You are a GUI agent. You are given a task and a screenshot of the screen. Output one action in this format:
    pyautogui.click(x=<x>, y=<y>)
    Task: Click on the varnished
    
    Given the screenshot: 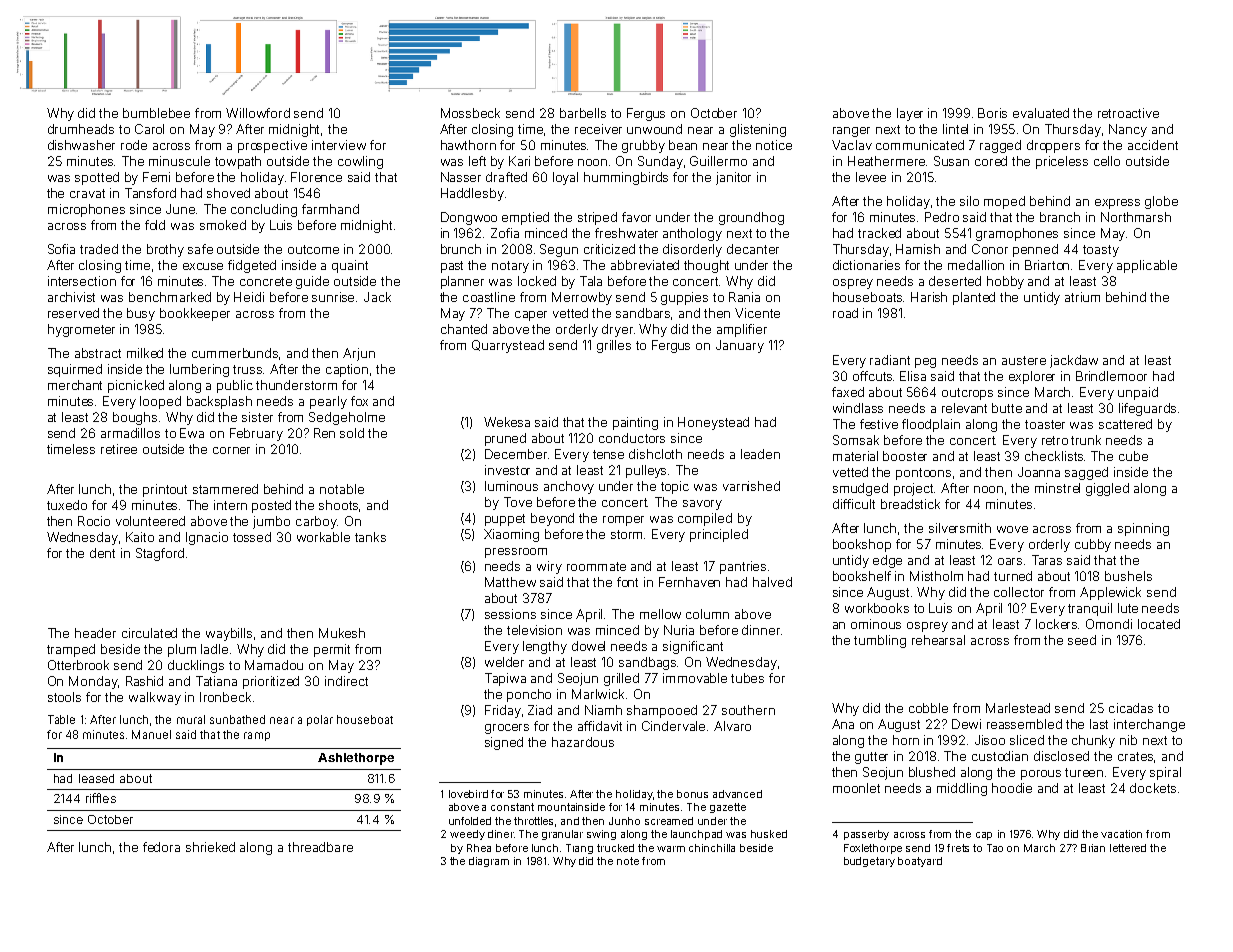 What is the action you would take?
    pyautogui.click(x=751, y=486)
